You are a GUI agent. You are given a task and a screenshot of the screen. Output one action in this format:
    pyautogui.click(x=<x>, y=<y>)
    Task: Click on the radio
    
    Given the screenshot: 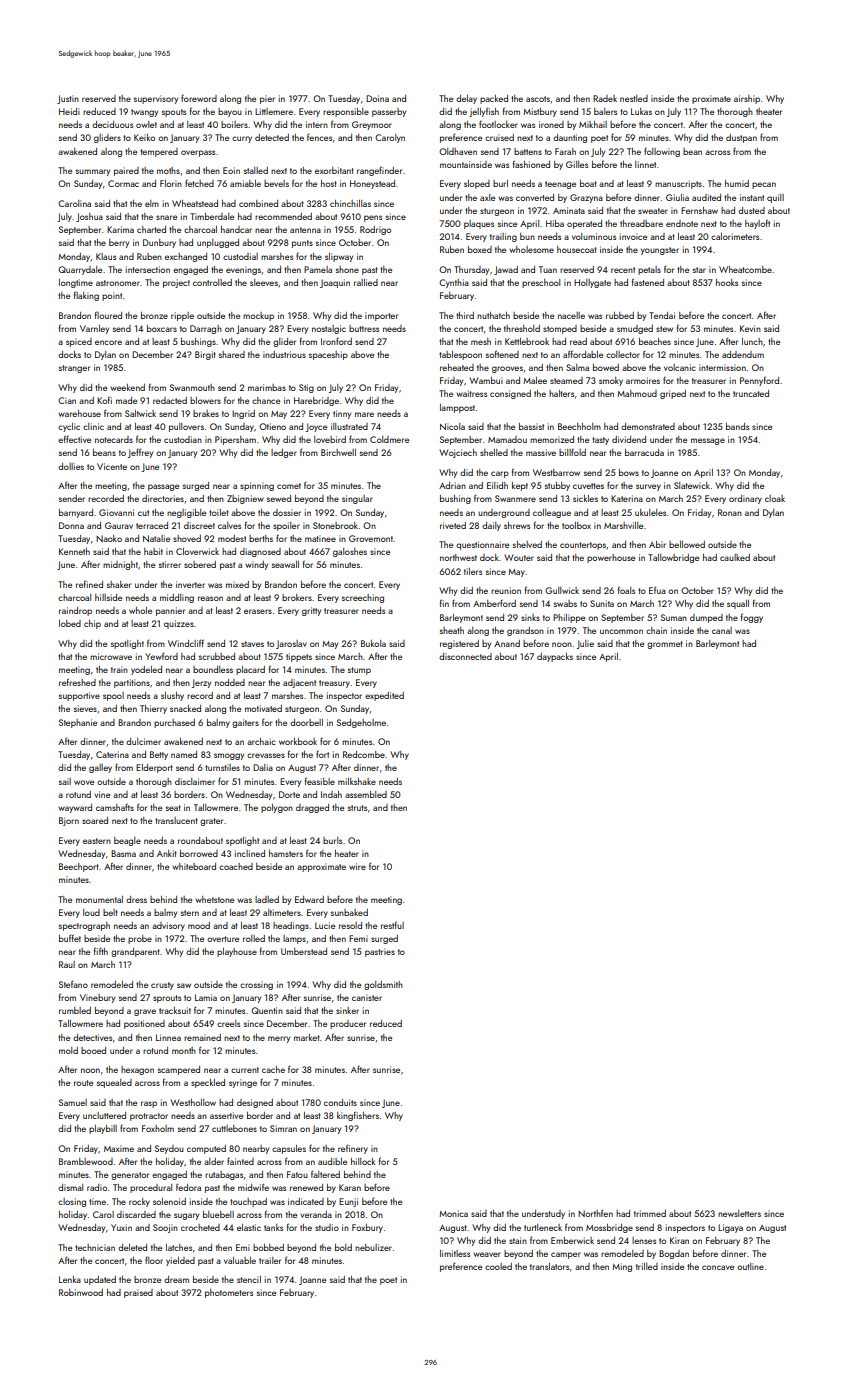 What is the action you would take?
    pyautogui.click(x=97, y=1187)
